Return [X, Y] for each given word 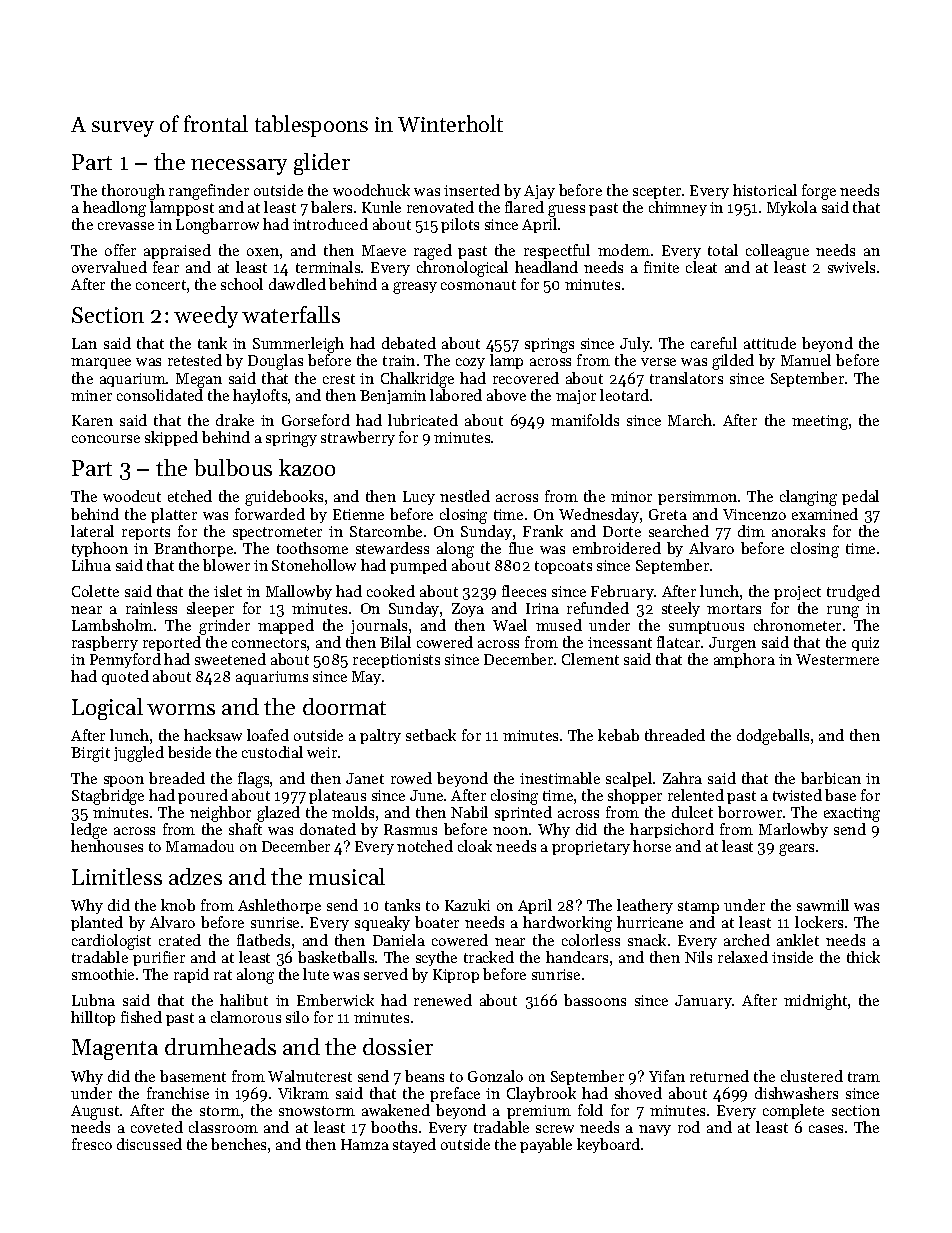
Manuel [806, 360]
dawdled [297, 284]
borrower [750, 812]
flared [524, 207]
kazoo [307, 467]
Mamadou [200, 846]
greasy [415, 288]
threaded [675, 735]
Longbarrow [217, 226]
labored [456, 395]
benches [238, 1144]
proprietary [591, 848]
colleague [777, 252]
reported [172, 643]
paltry [380, 736]
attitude [770, 343]
